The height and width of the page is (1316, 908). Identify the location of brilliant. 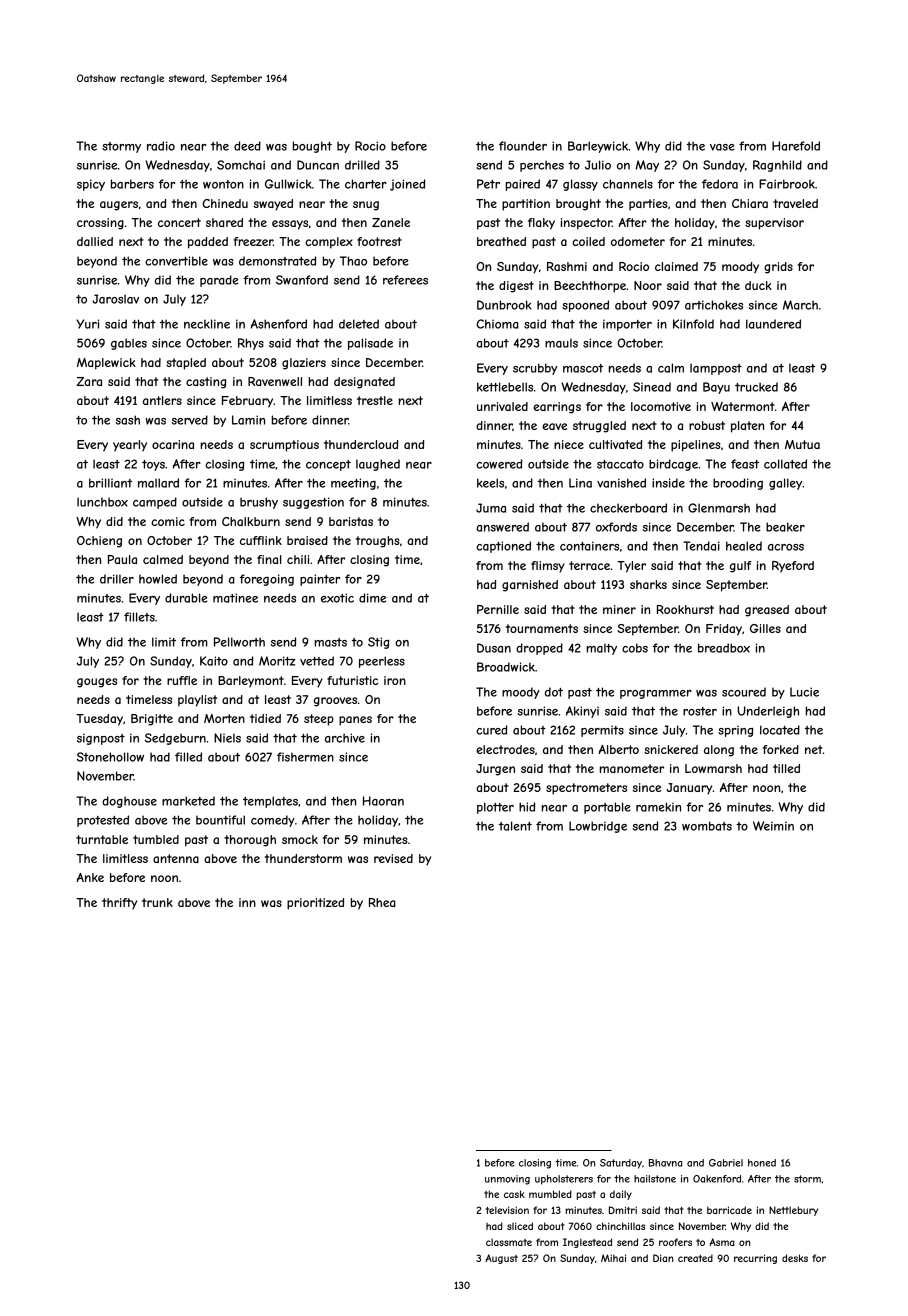
(110, 483).
